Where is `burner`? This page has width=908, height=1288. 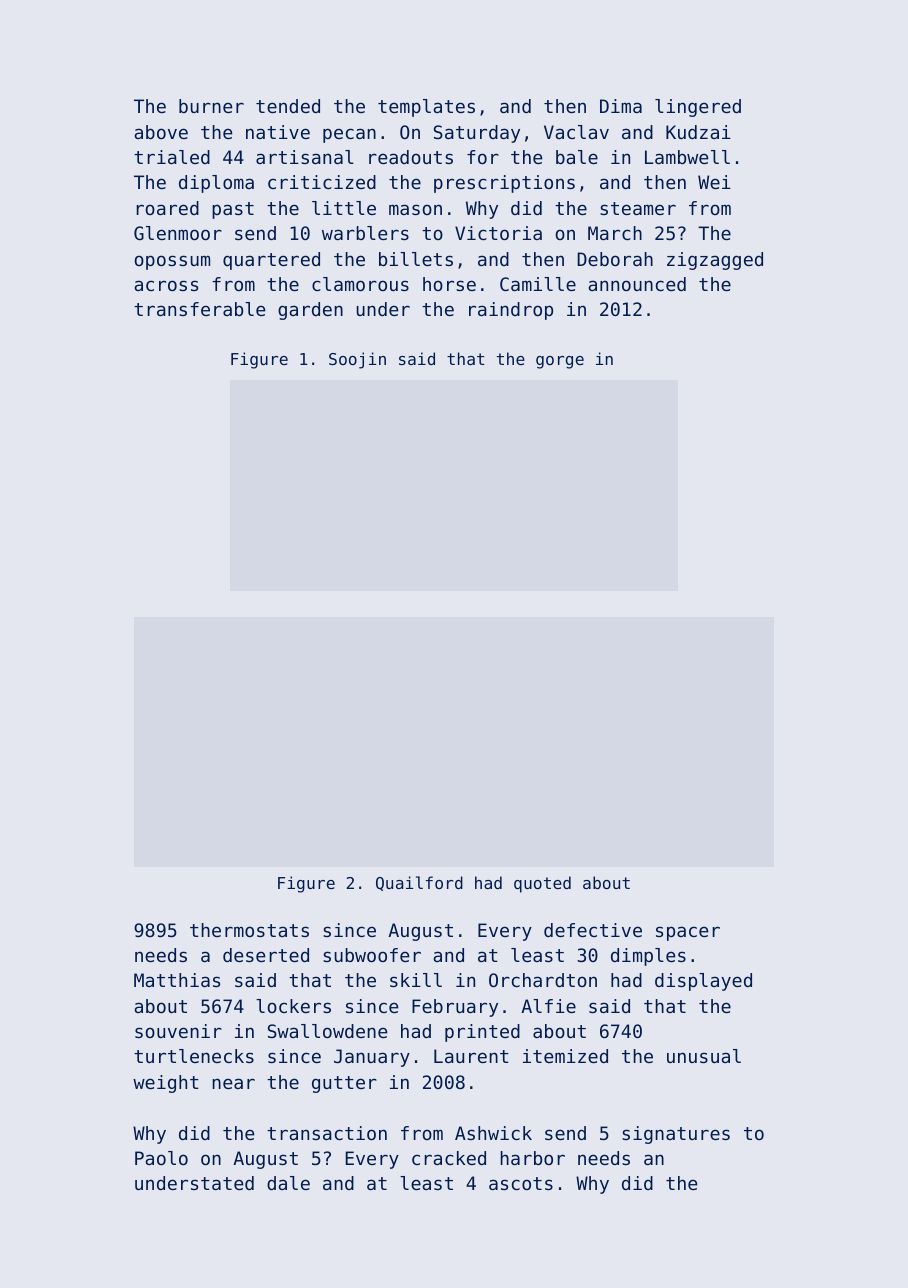
burner is located at coordinates (211, 106).
